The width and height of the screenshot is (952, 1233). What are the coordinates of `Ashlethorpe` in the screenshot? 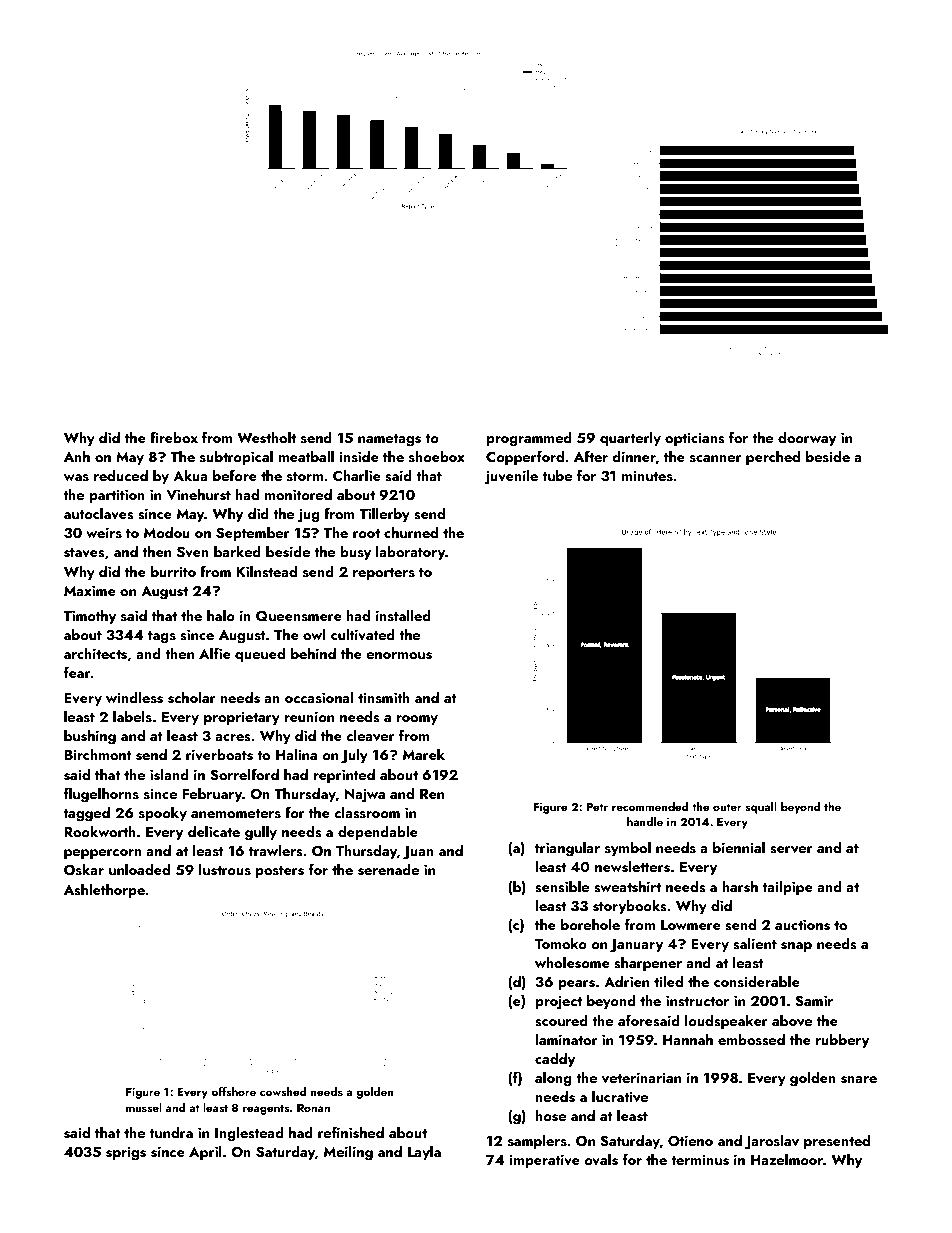 It's located at (104, 890).
